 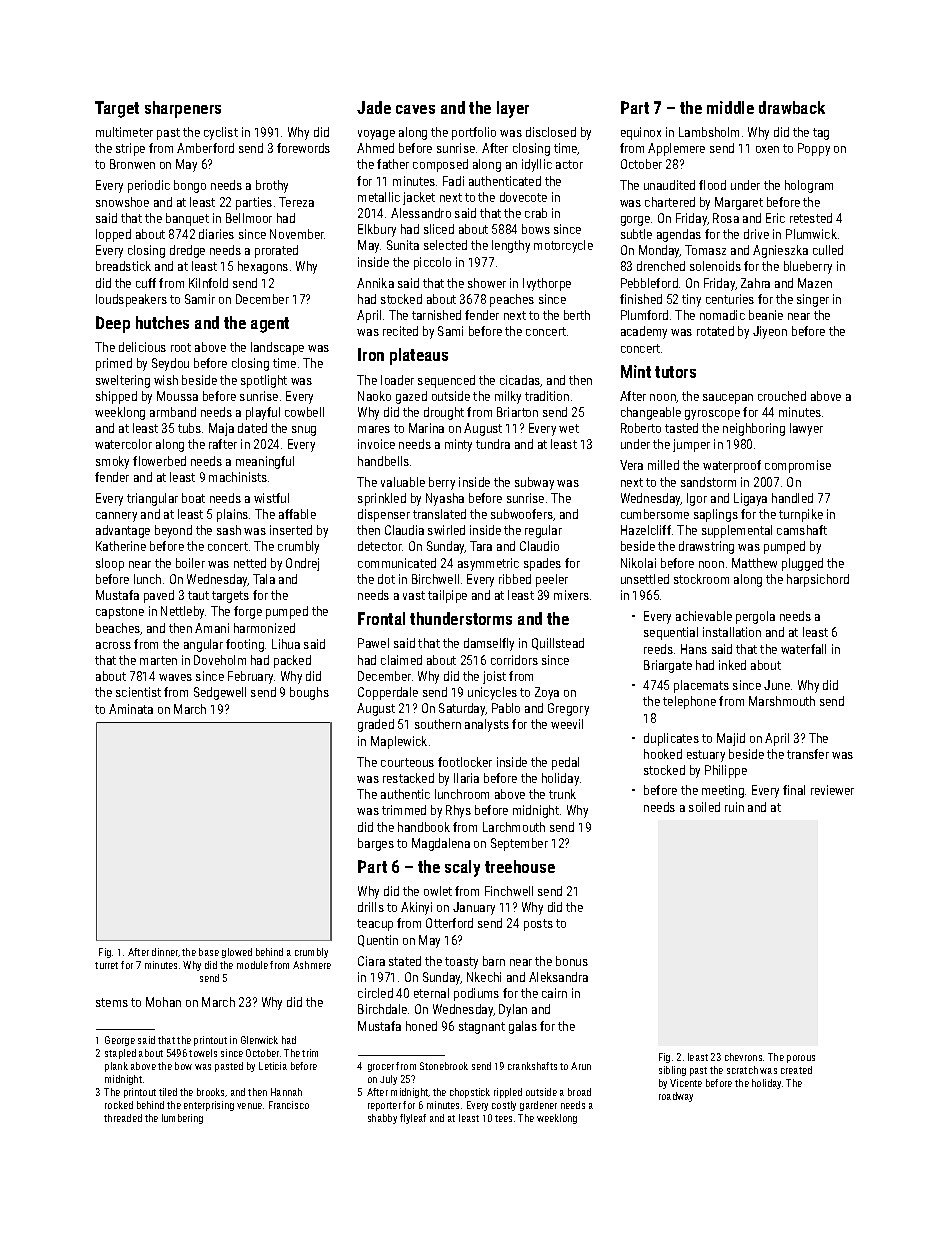 I want to click on drawback, so click(x=792, y=107).
